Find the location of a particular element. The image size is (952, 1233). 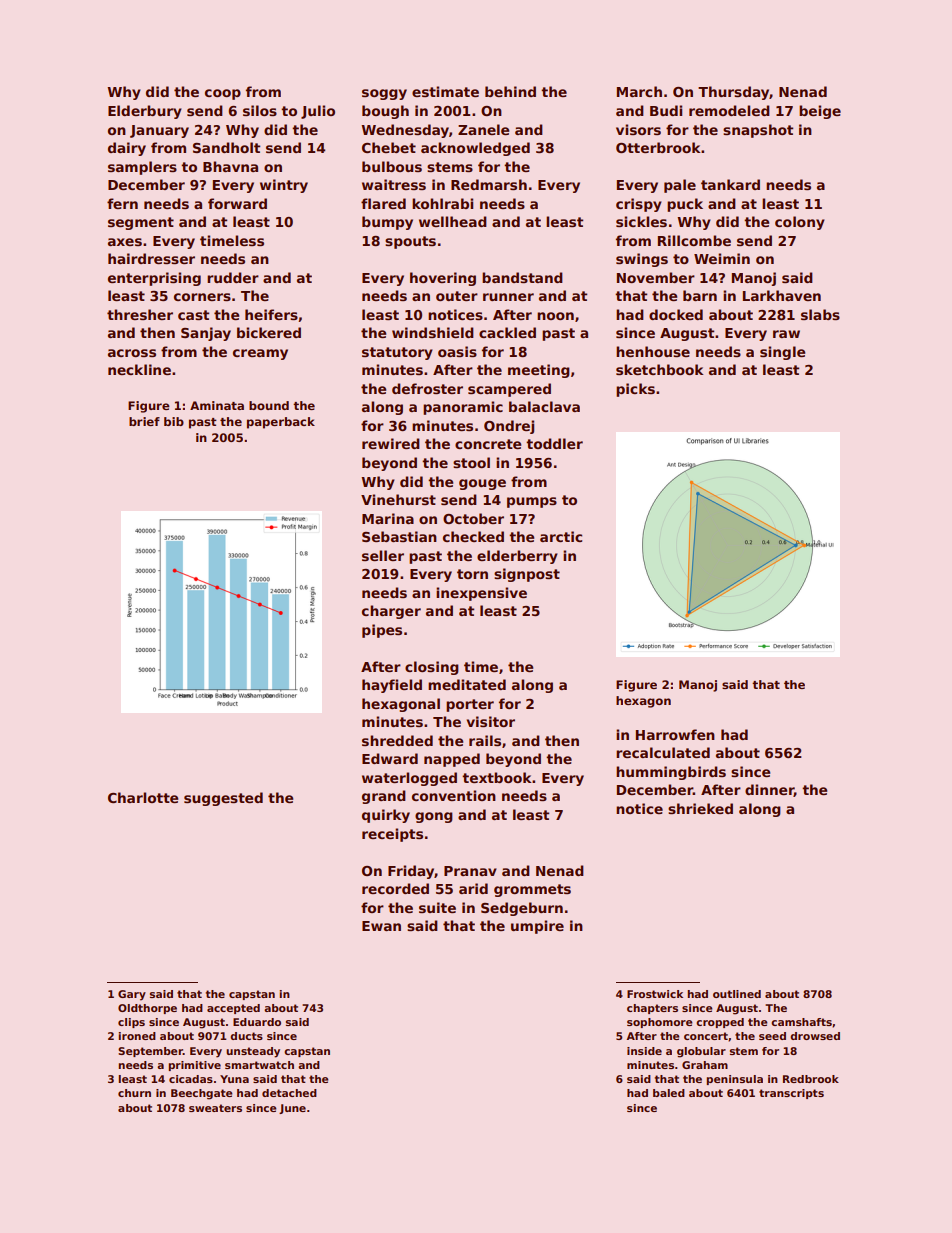

bib is located at coordinates (174, 421).
